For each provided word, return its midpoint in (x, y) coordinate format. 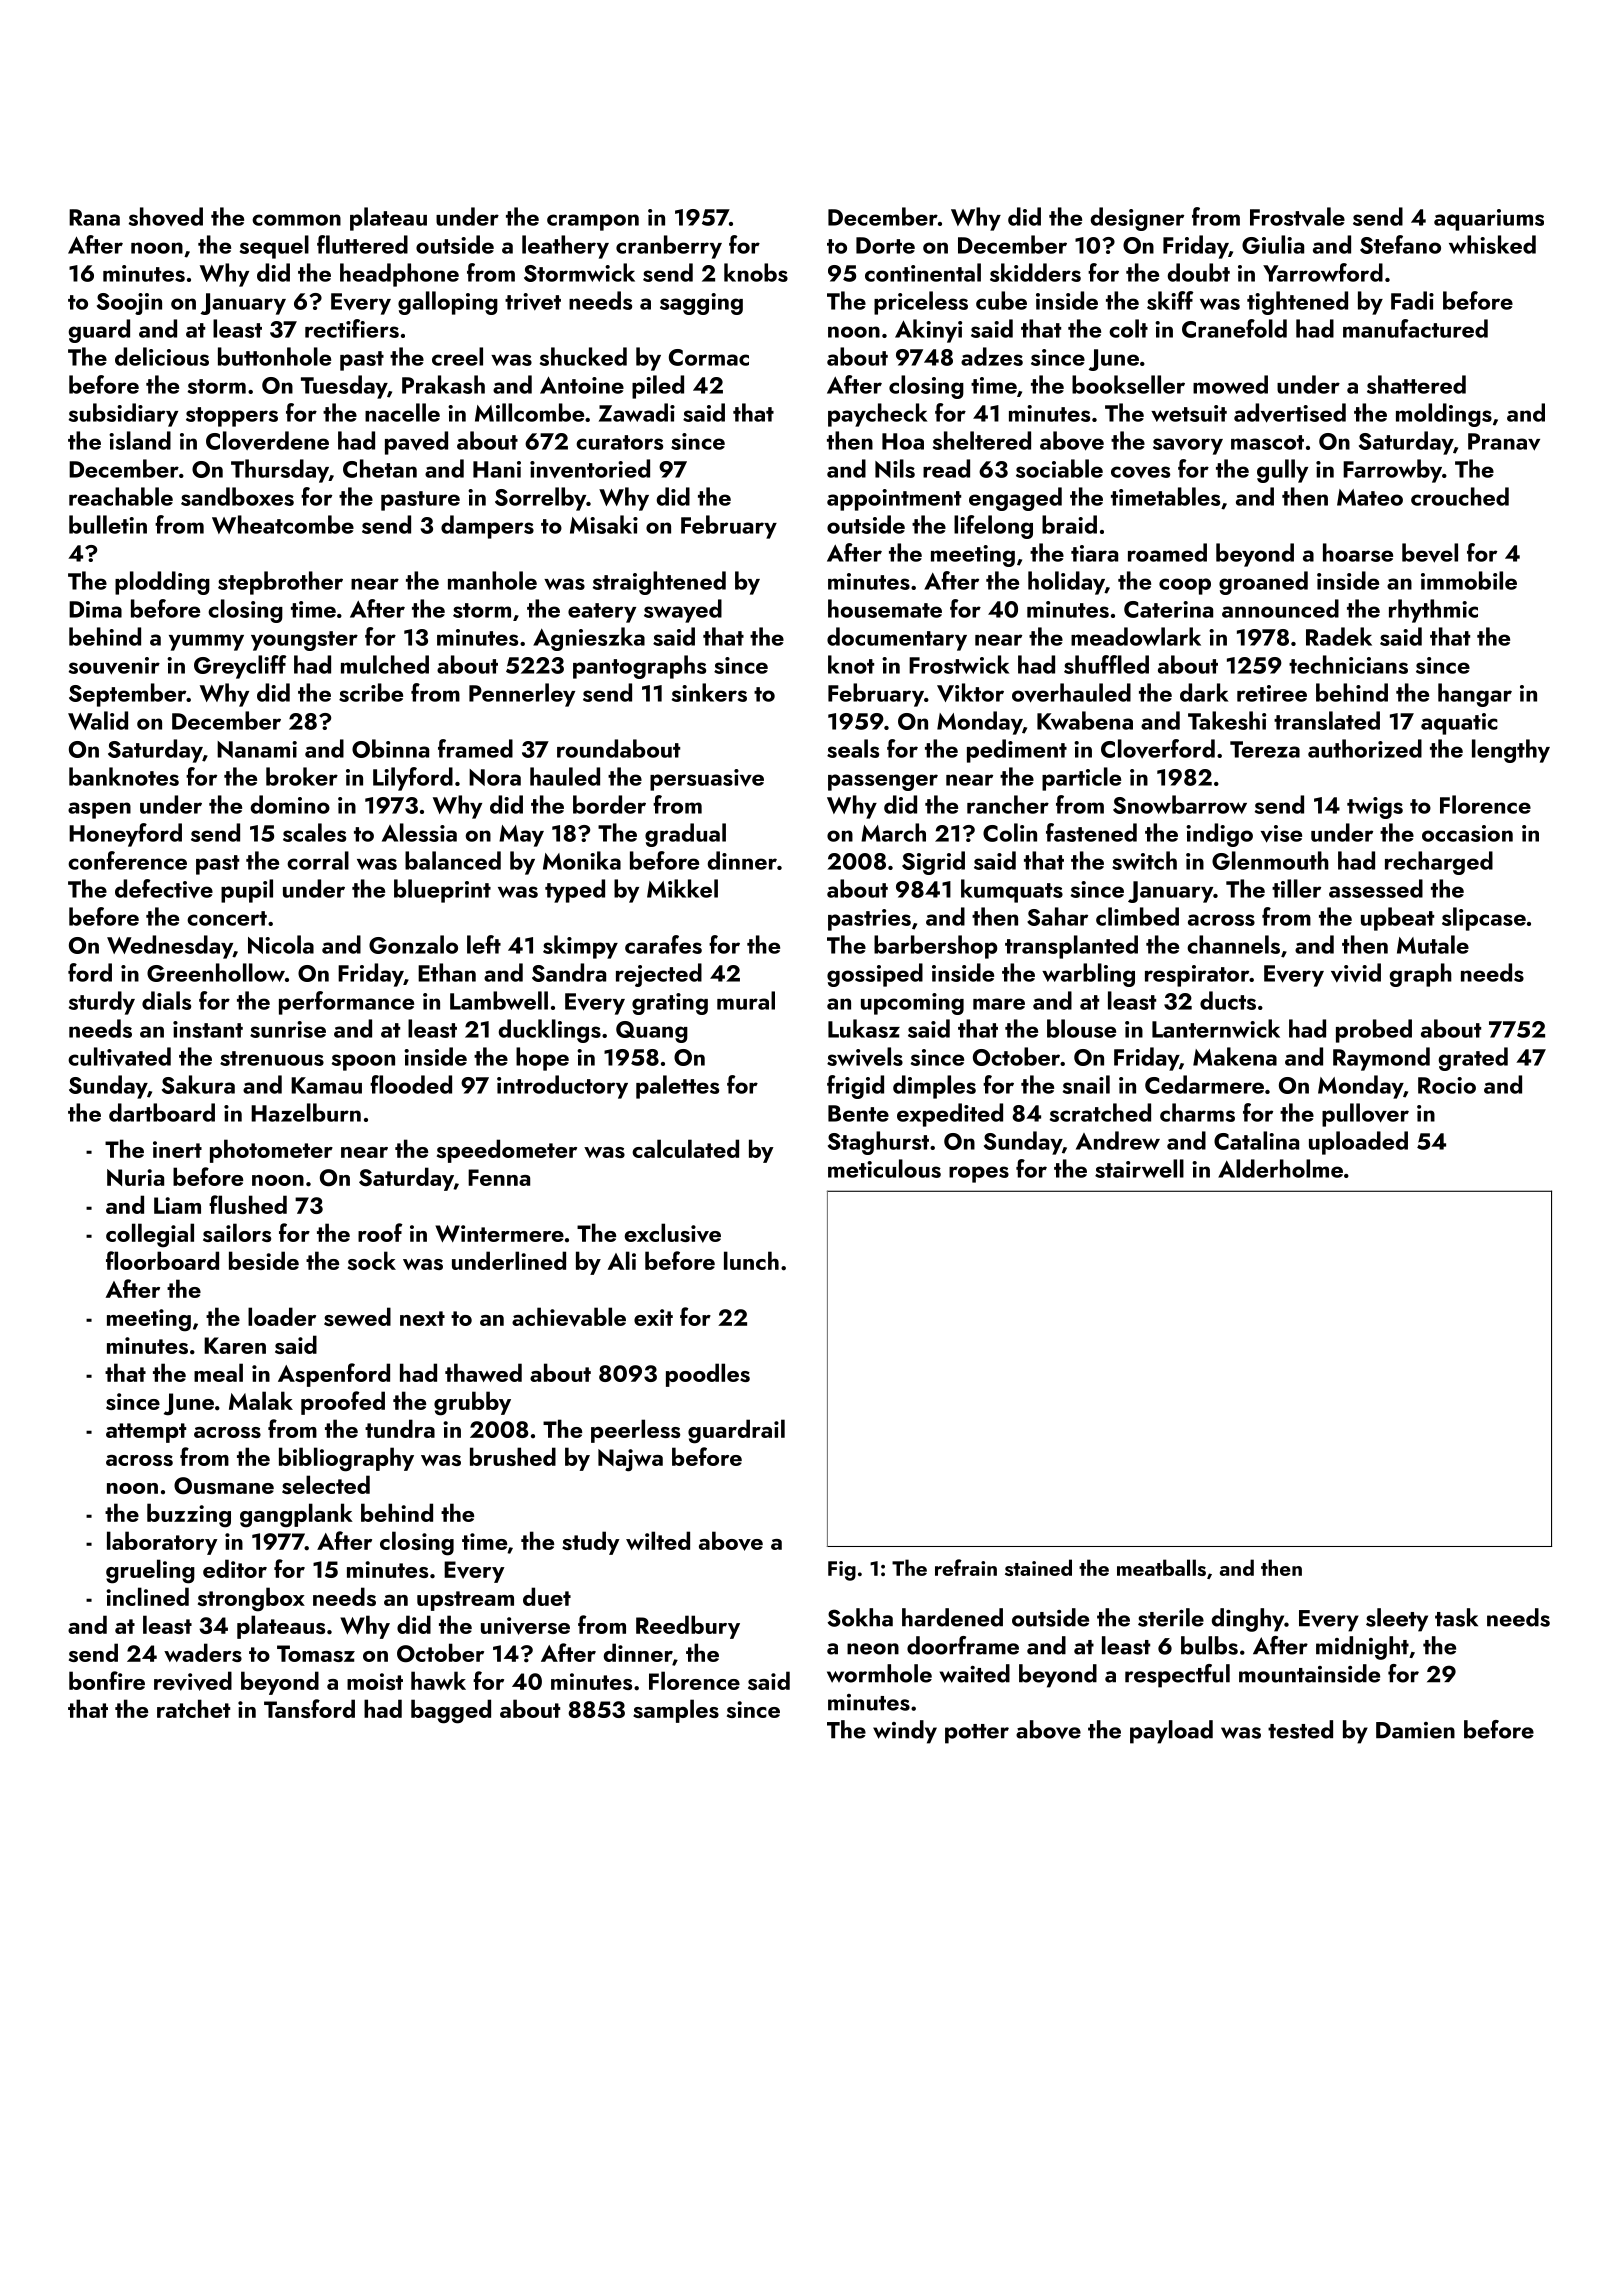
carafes (663, 944)
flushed (248, 1204)
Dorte (885, 245)
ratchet (193, 1708)
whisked (1492, 244)
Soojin (129, 304)
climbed (1137, 916)
